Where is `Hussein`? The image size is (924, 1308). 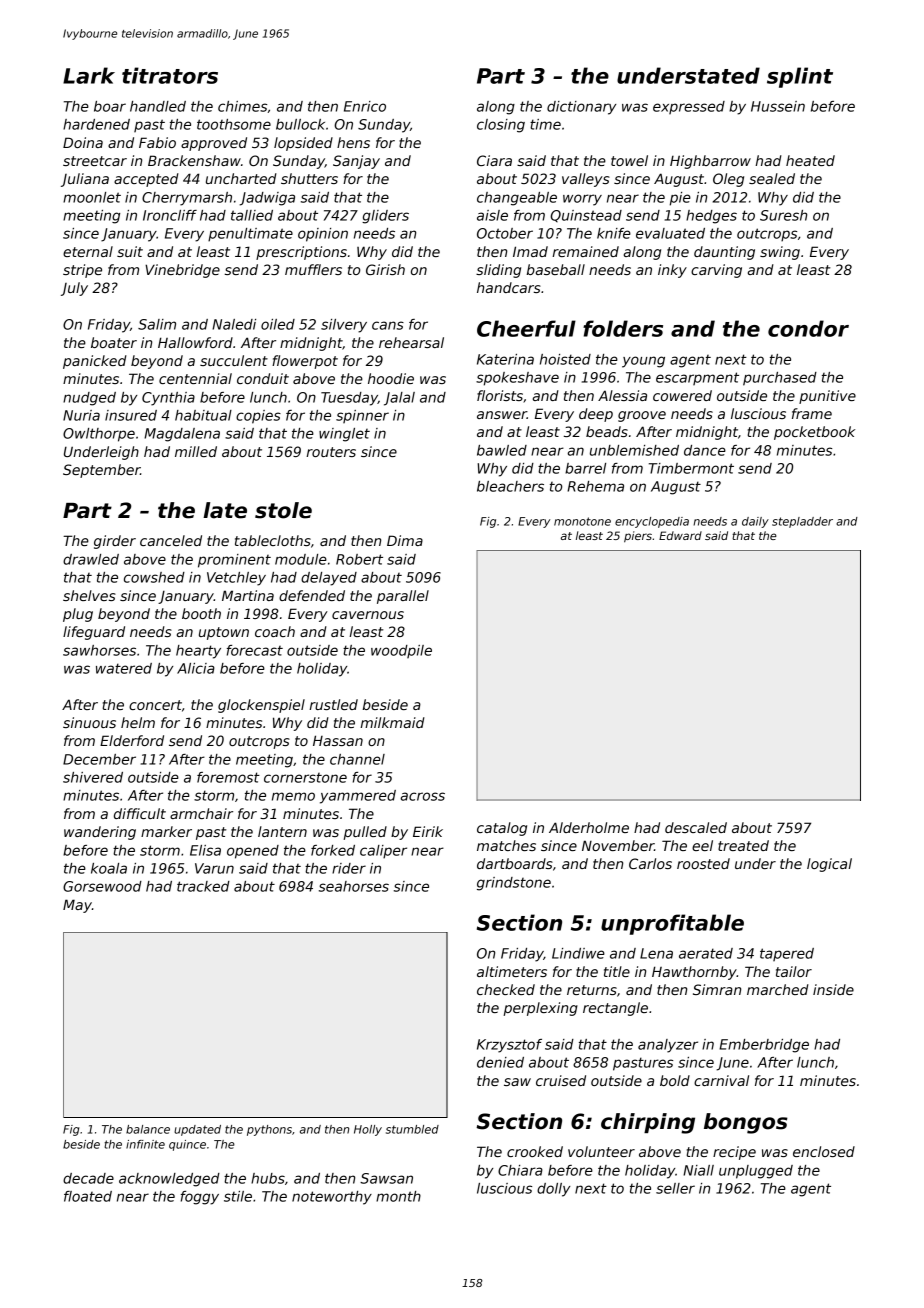
Hussein is located at coordinates (778, 106).
